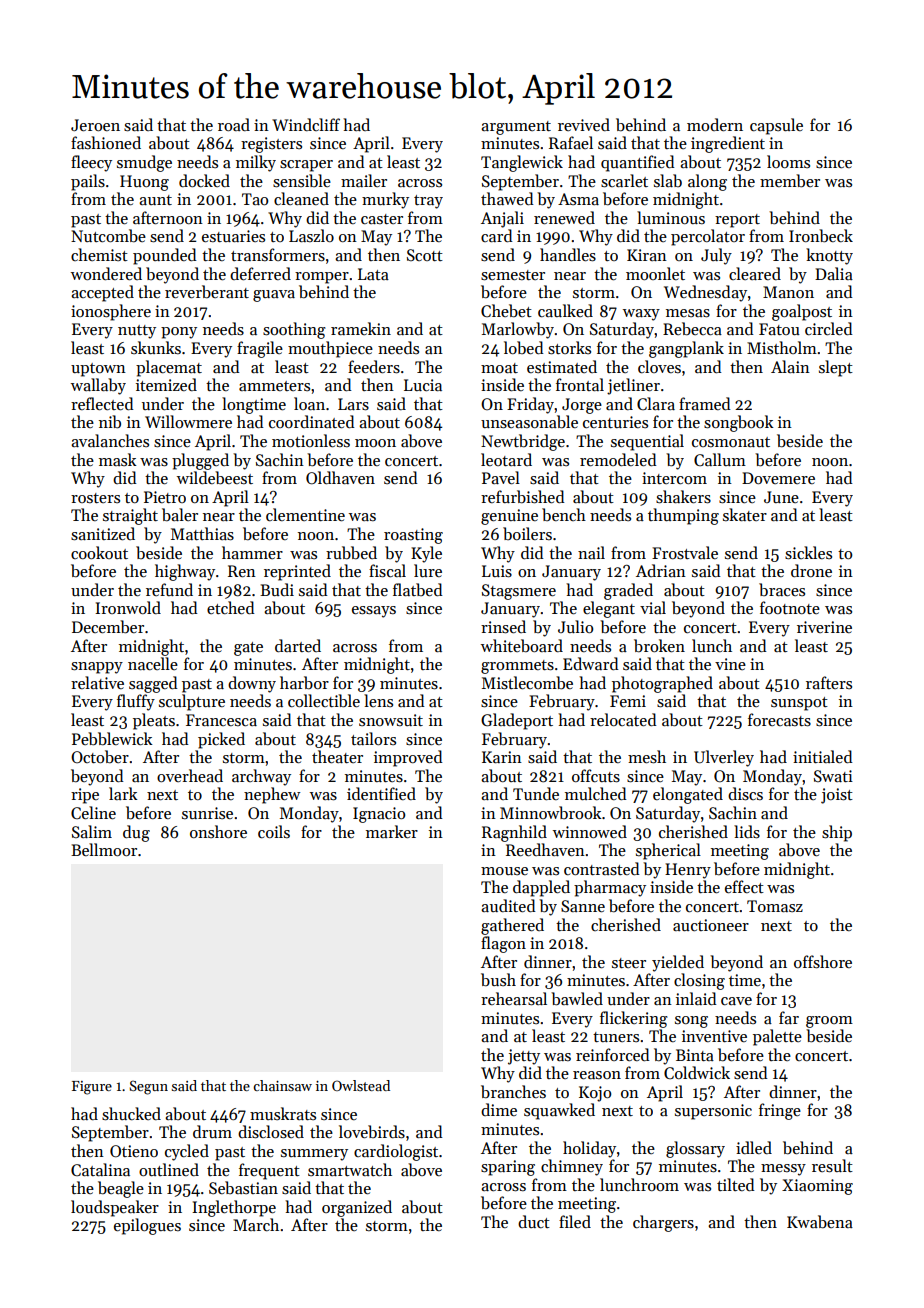 The width and height of the page is (924, 1308). What do you see at coordinates (207, 291) in the page?
I see `reverberant` at bounding box center [207, 291].
